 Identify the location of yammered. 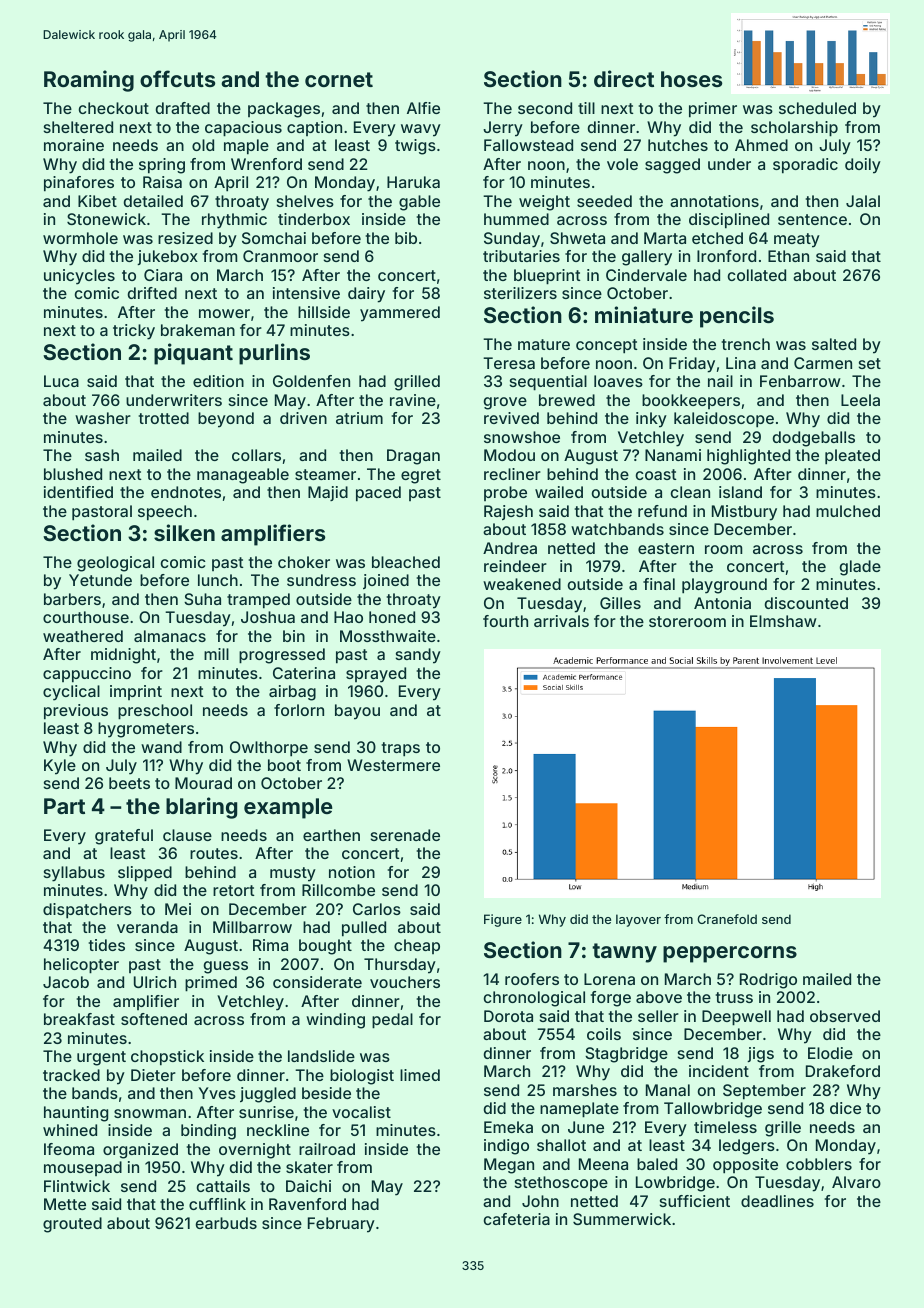
(400, 314).
